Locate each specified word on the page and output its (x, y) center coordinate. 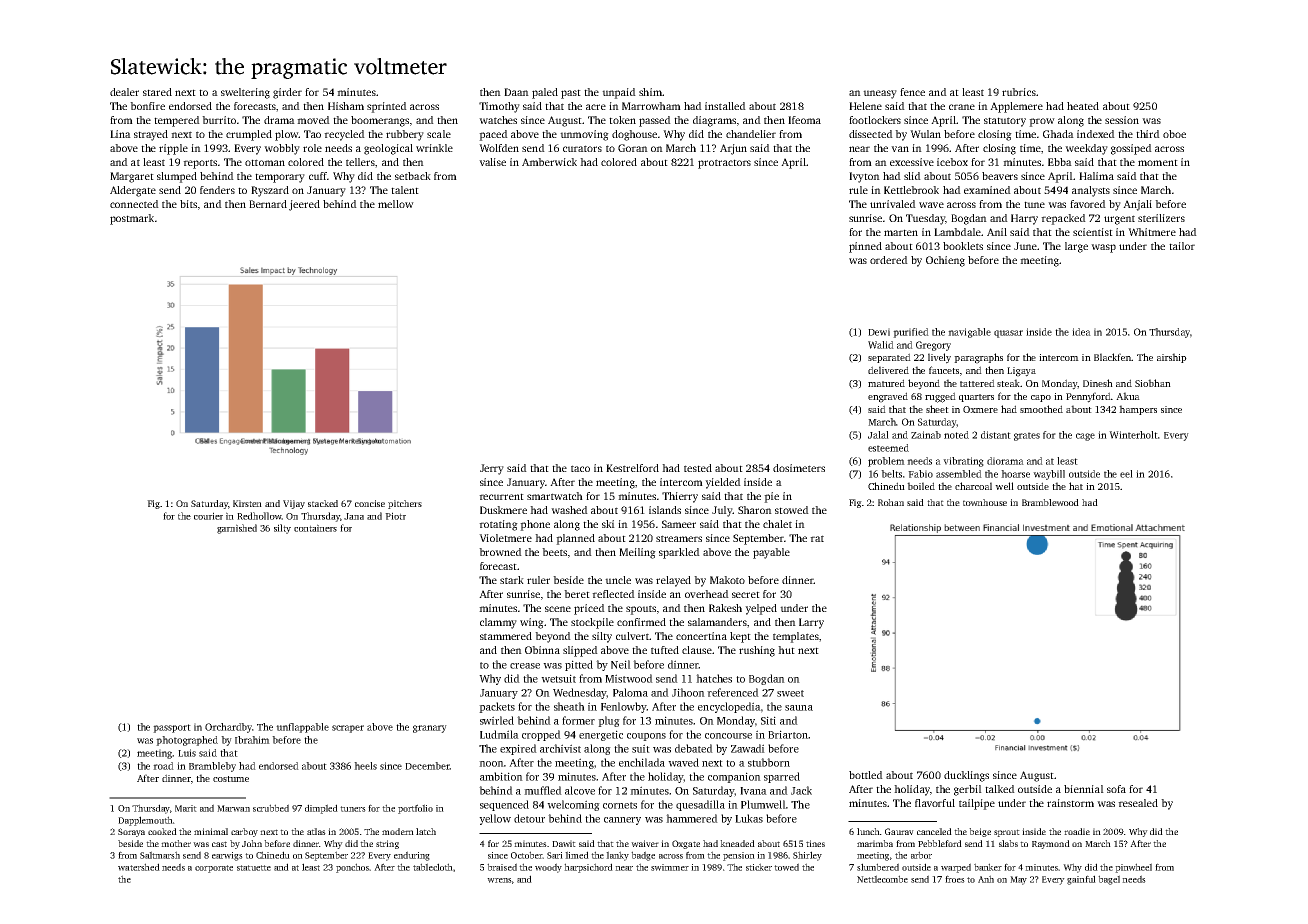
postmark (132, 219)
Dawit (564, 843)
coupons (646, 737)
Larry (811, 623)
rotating (498, 525)
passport (172, 728)
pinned (865, 247)
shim (650, 92)
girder (287, 93)
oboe (1174, 134)
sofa (1116, 789)
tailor (1182, 246)
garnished (237, 529)
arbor (921, 855)
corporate (214, 869)
